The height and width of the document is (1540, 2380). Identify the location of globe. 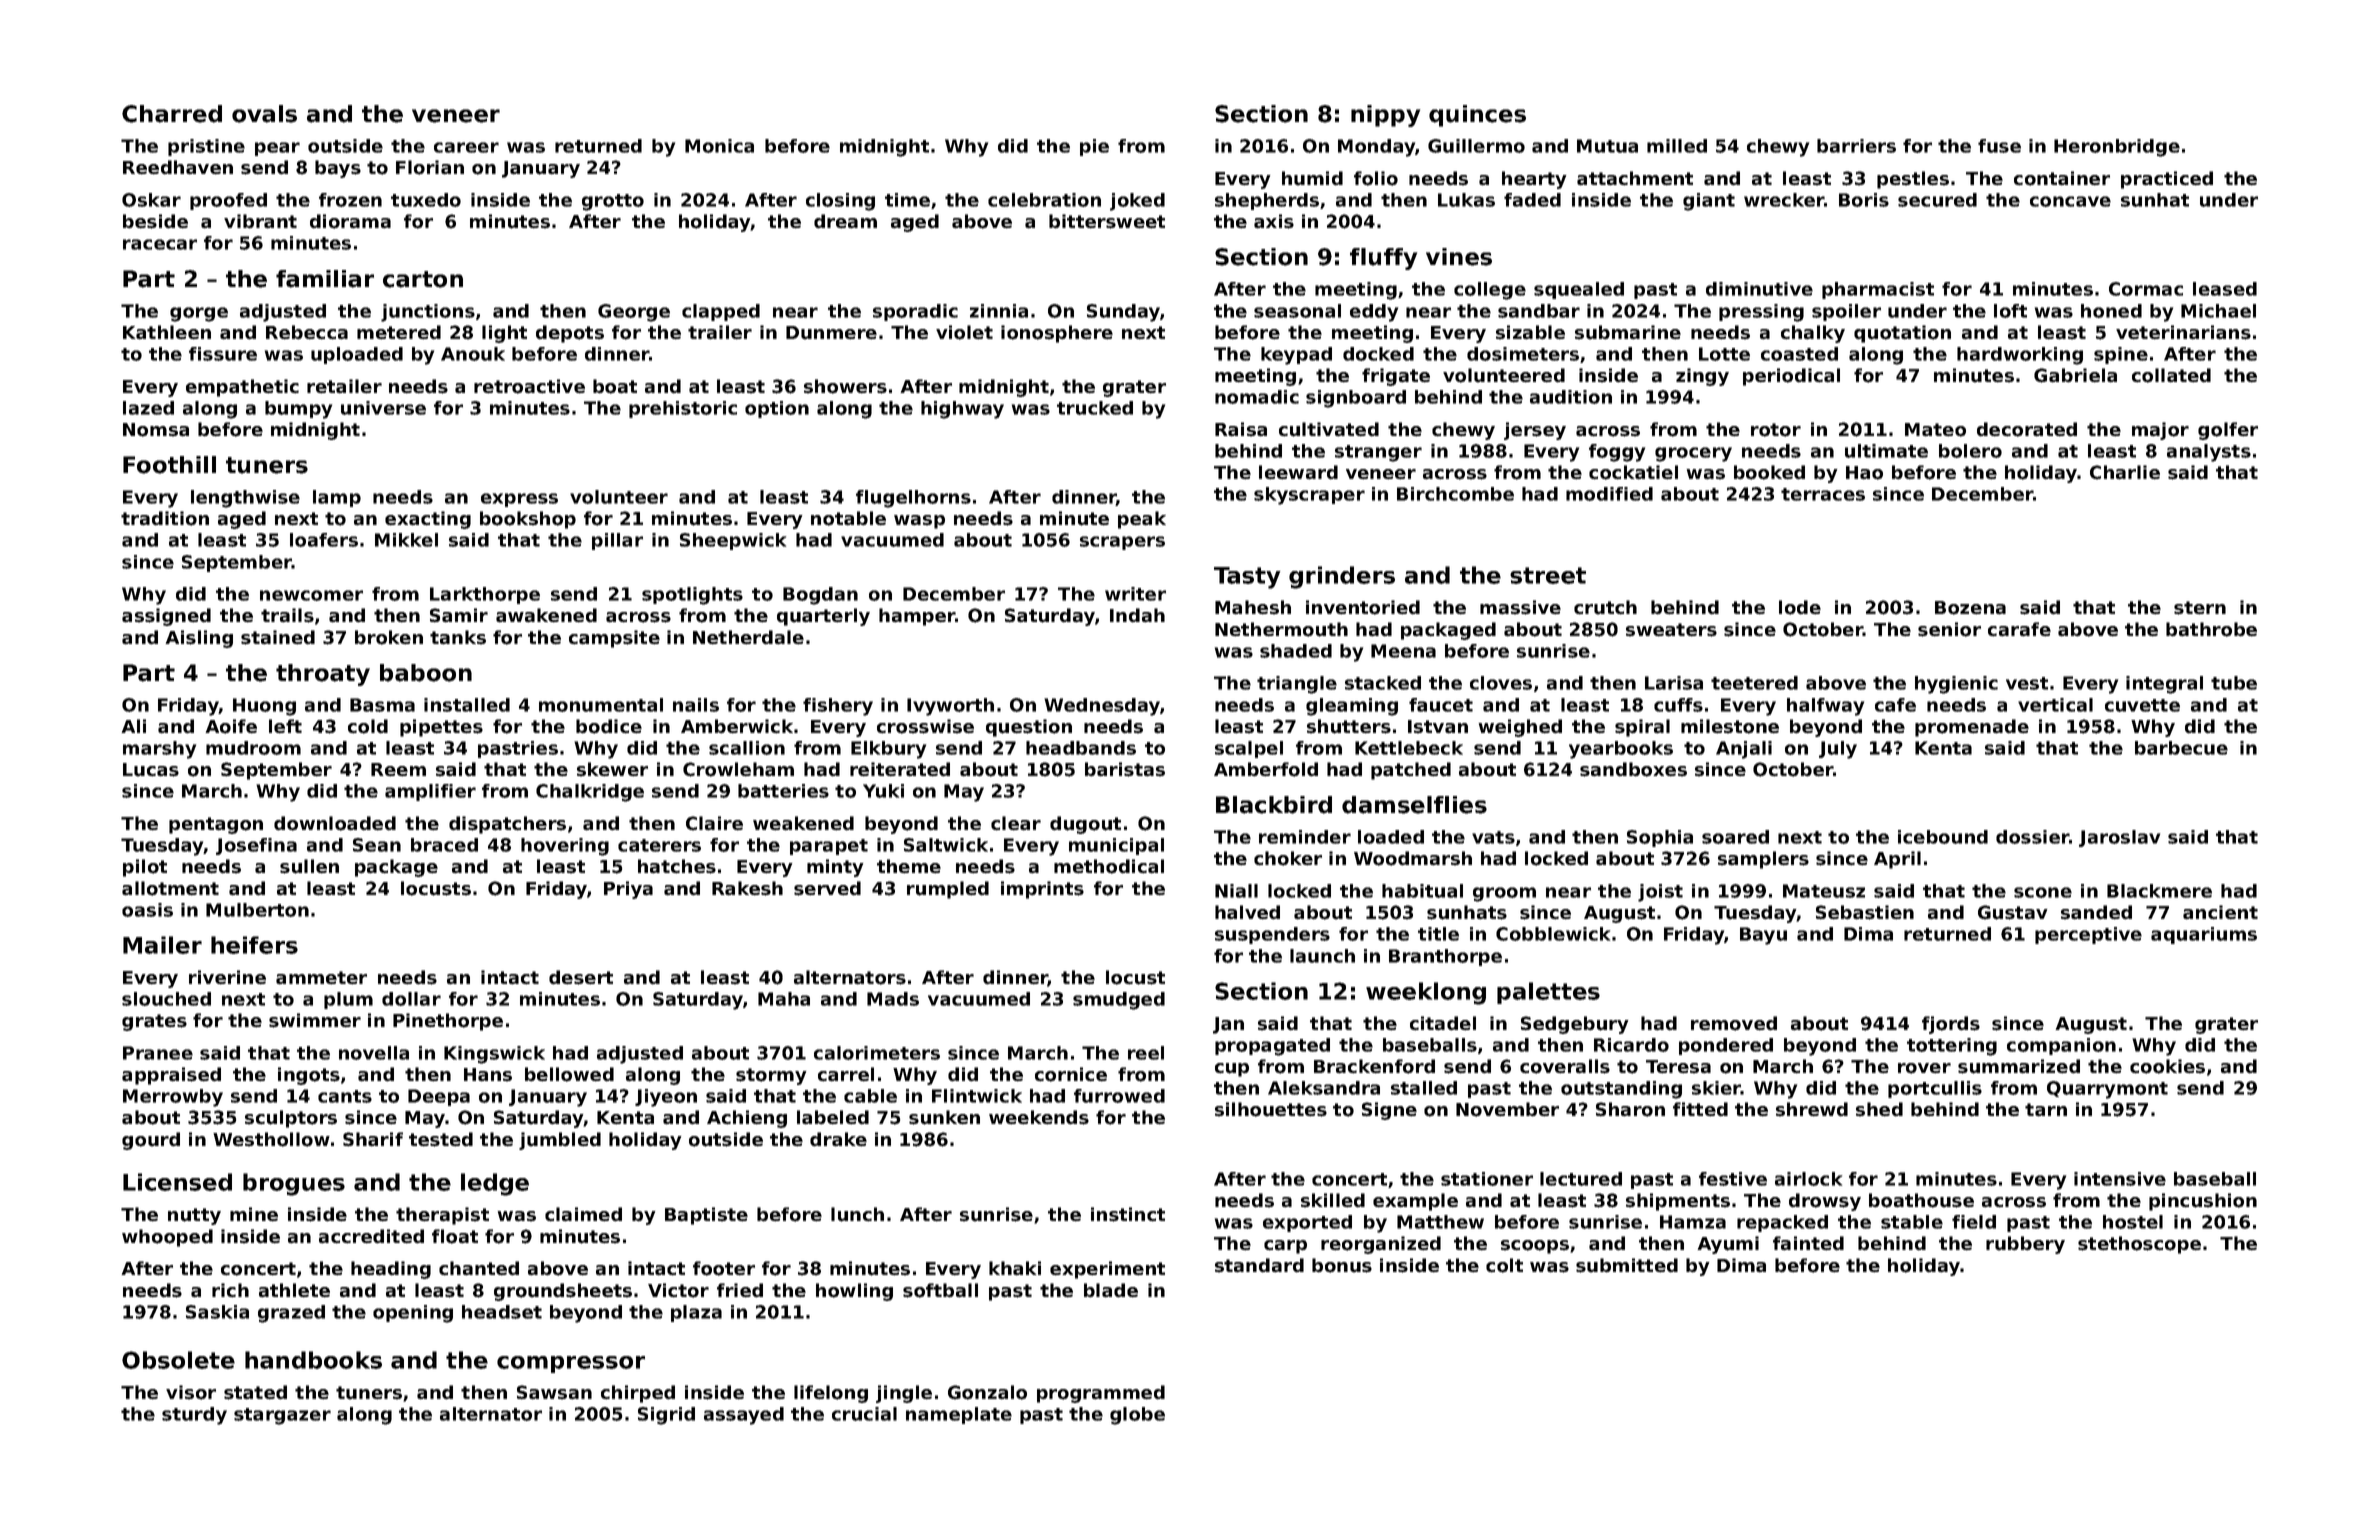
(1137, 1416).
